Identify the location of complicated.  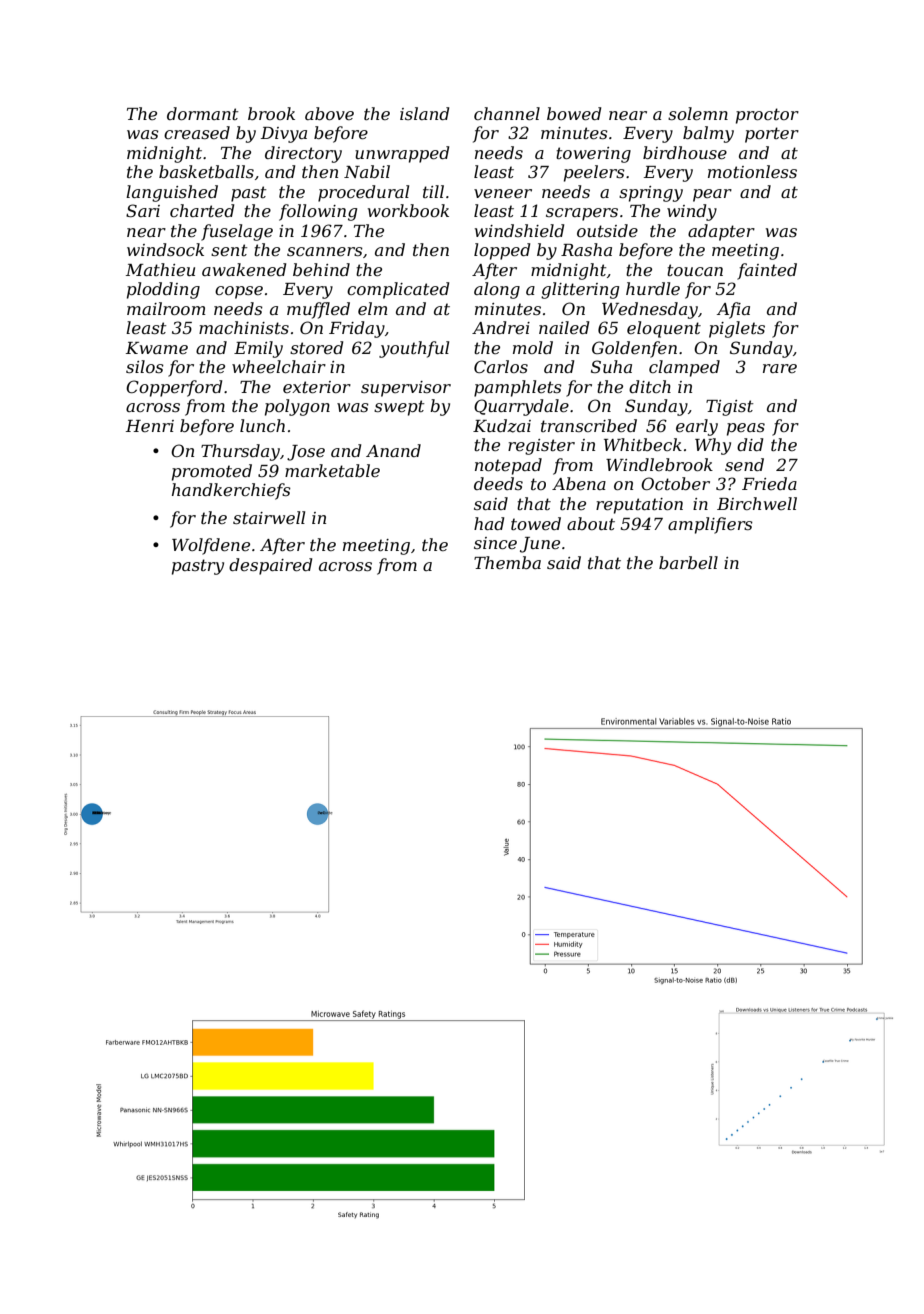
(398, 290).
